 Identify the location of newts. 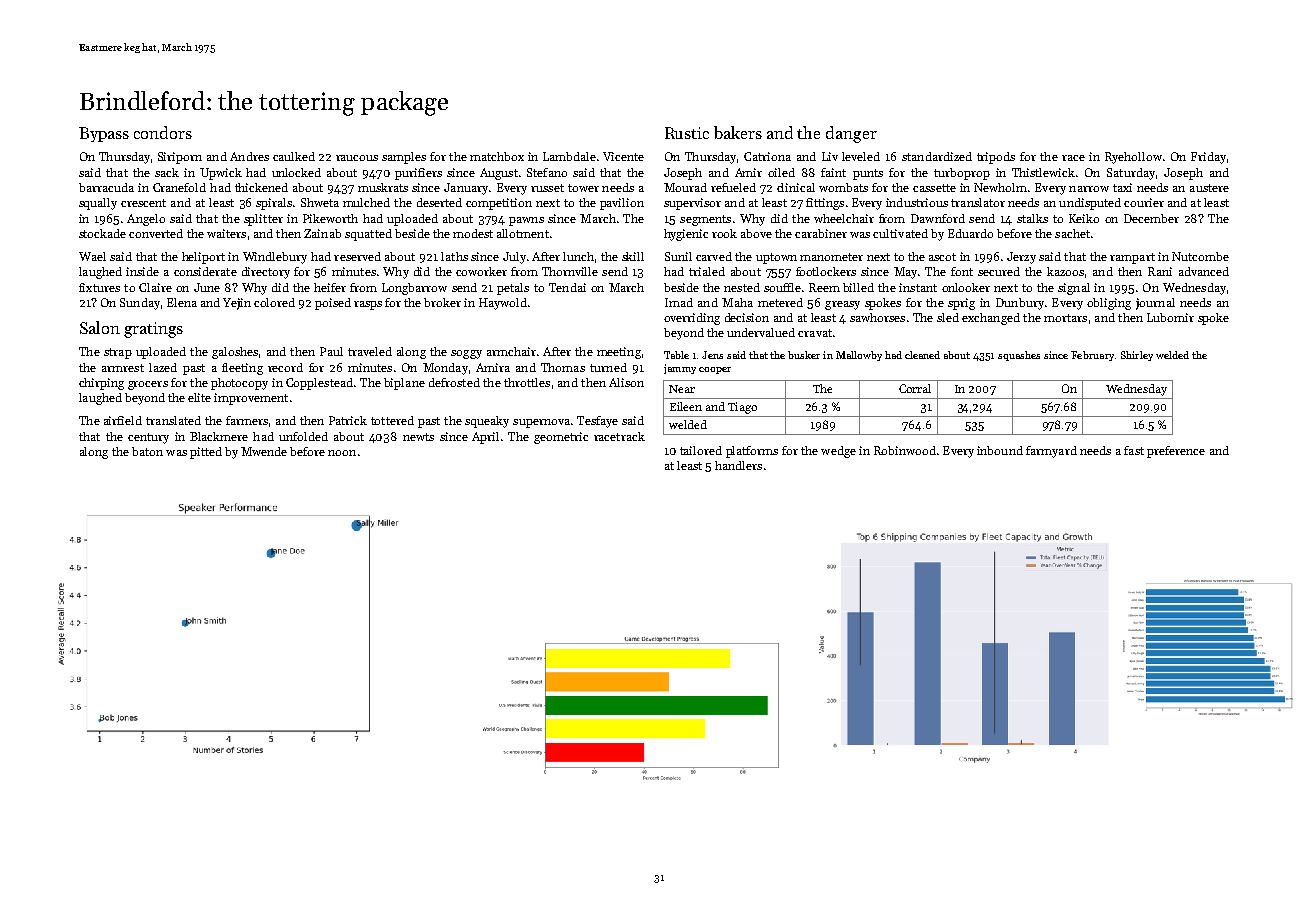
(418, 437).
